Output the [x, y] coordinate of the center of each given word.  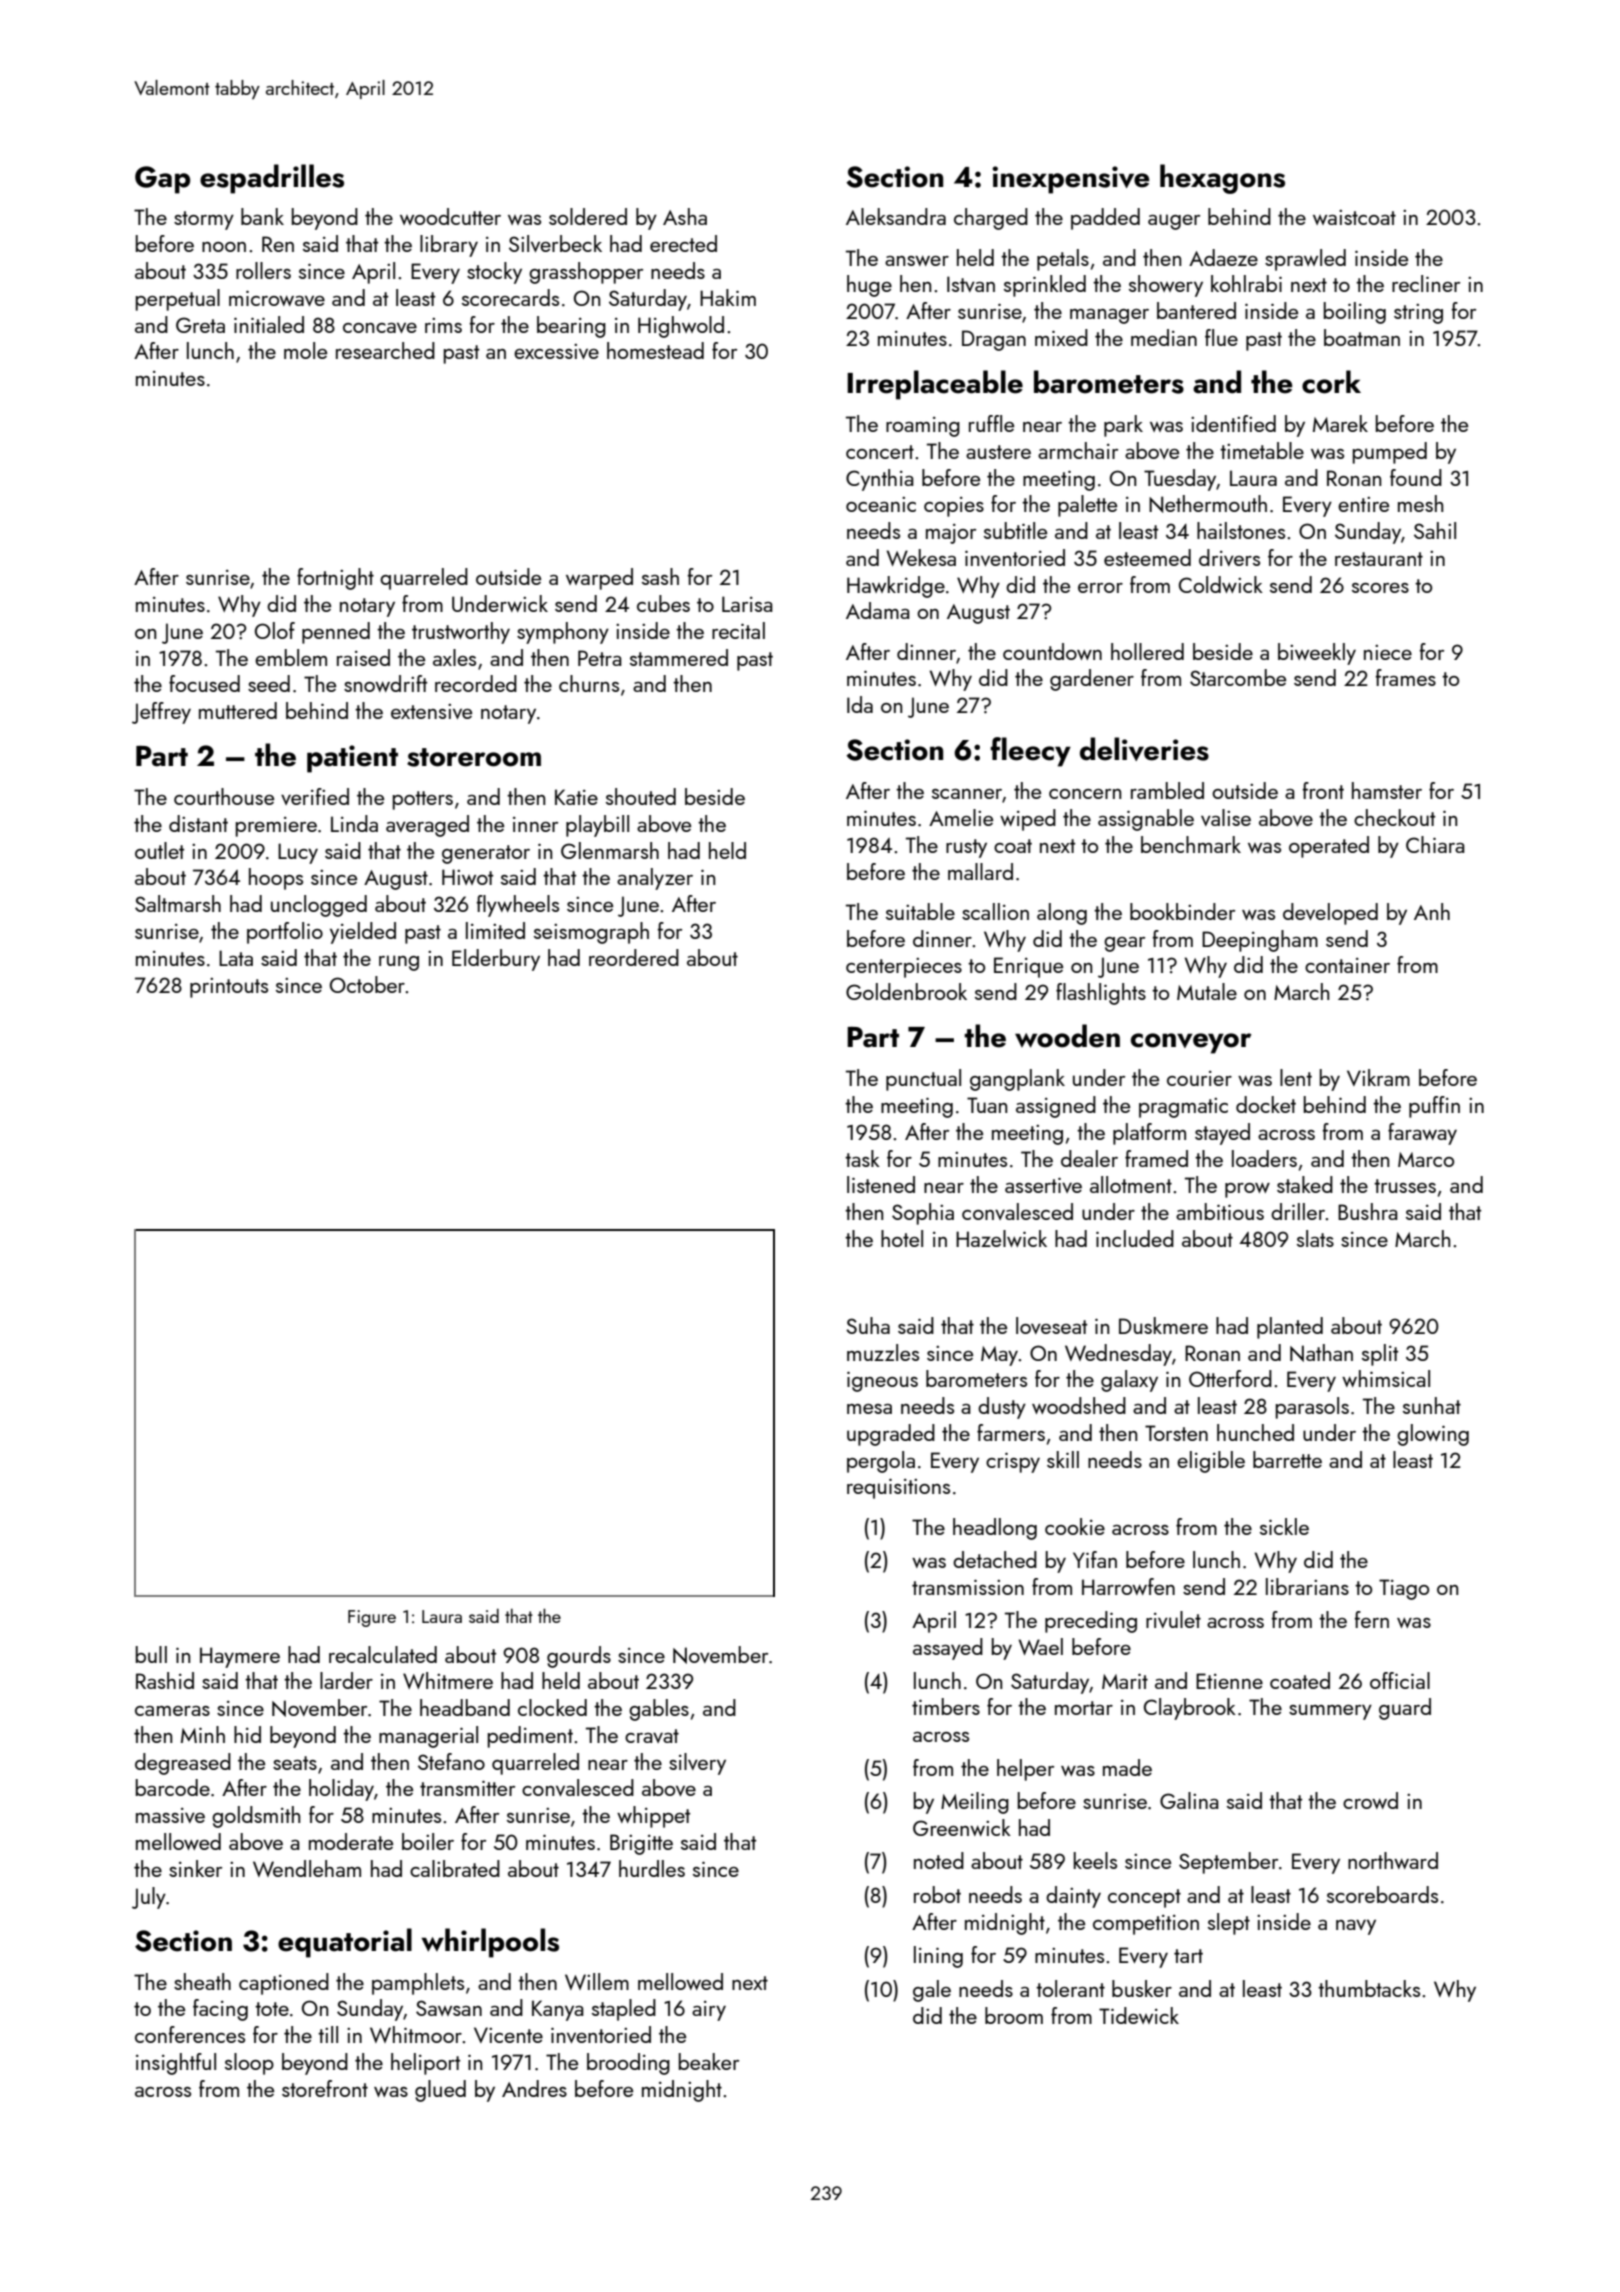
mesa [869, 1409]
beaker [709, 2061]
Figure [372, 1618]
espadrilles [272, 179]
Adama [878, 610]
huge [869, 286]
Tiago [1404, 1589]
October [367, 984]
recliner [1426, 283]
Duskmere [1163, 1325]
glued [440, 2091]
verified [315, 796]
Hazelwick [1001, 1238]
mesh [1420, 503]
